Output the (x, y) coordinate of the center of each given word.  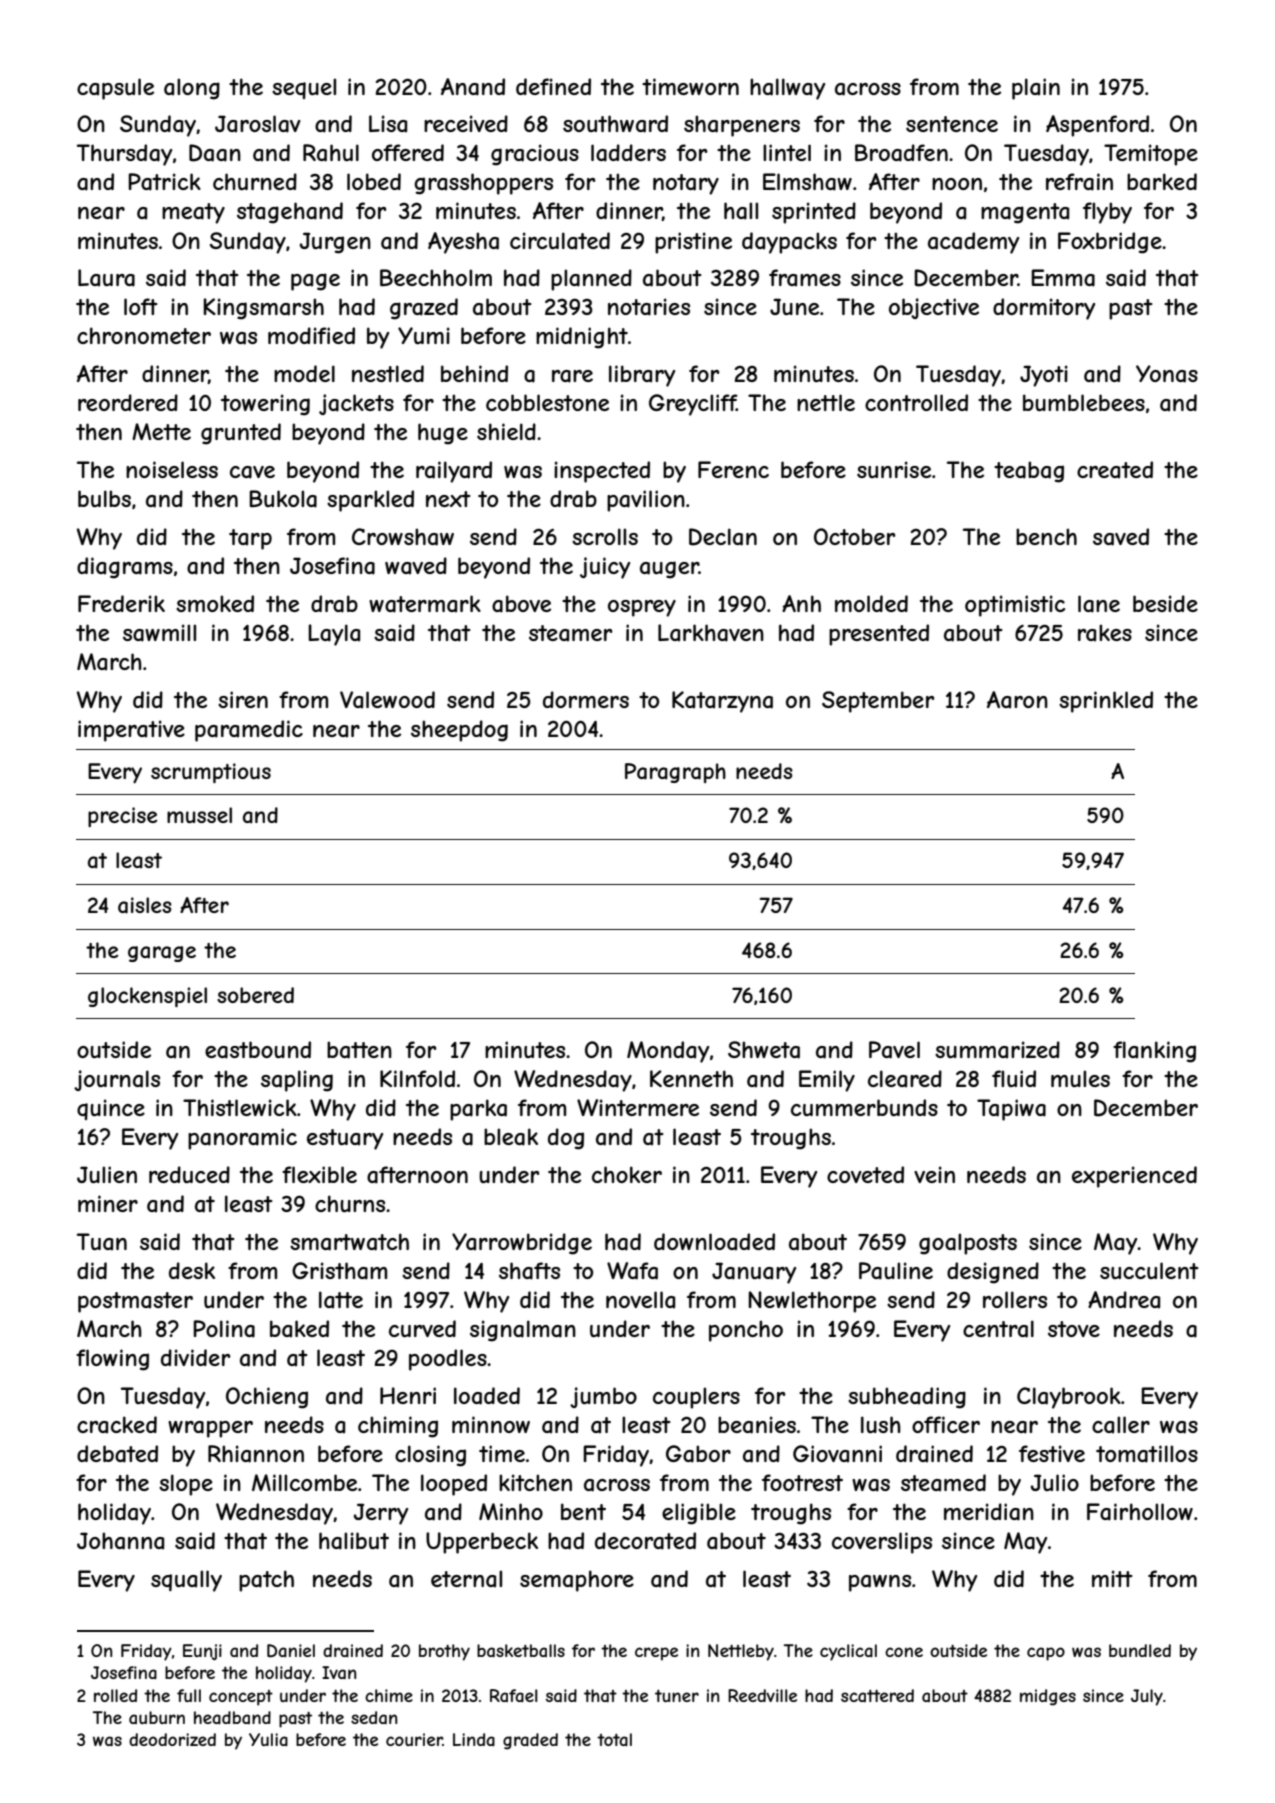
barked (1162, 182)
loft (141, 306)
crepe (656, 1654)
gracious (535, 155)
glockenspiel (147, 997)
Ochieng (267, 1398)
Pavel (894, 1050)
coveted (865, 1174)
